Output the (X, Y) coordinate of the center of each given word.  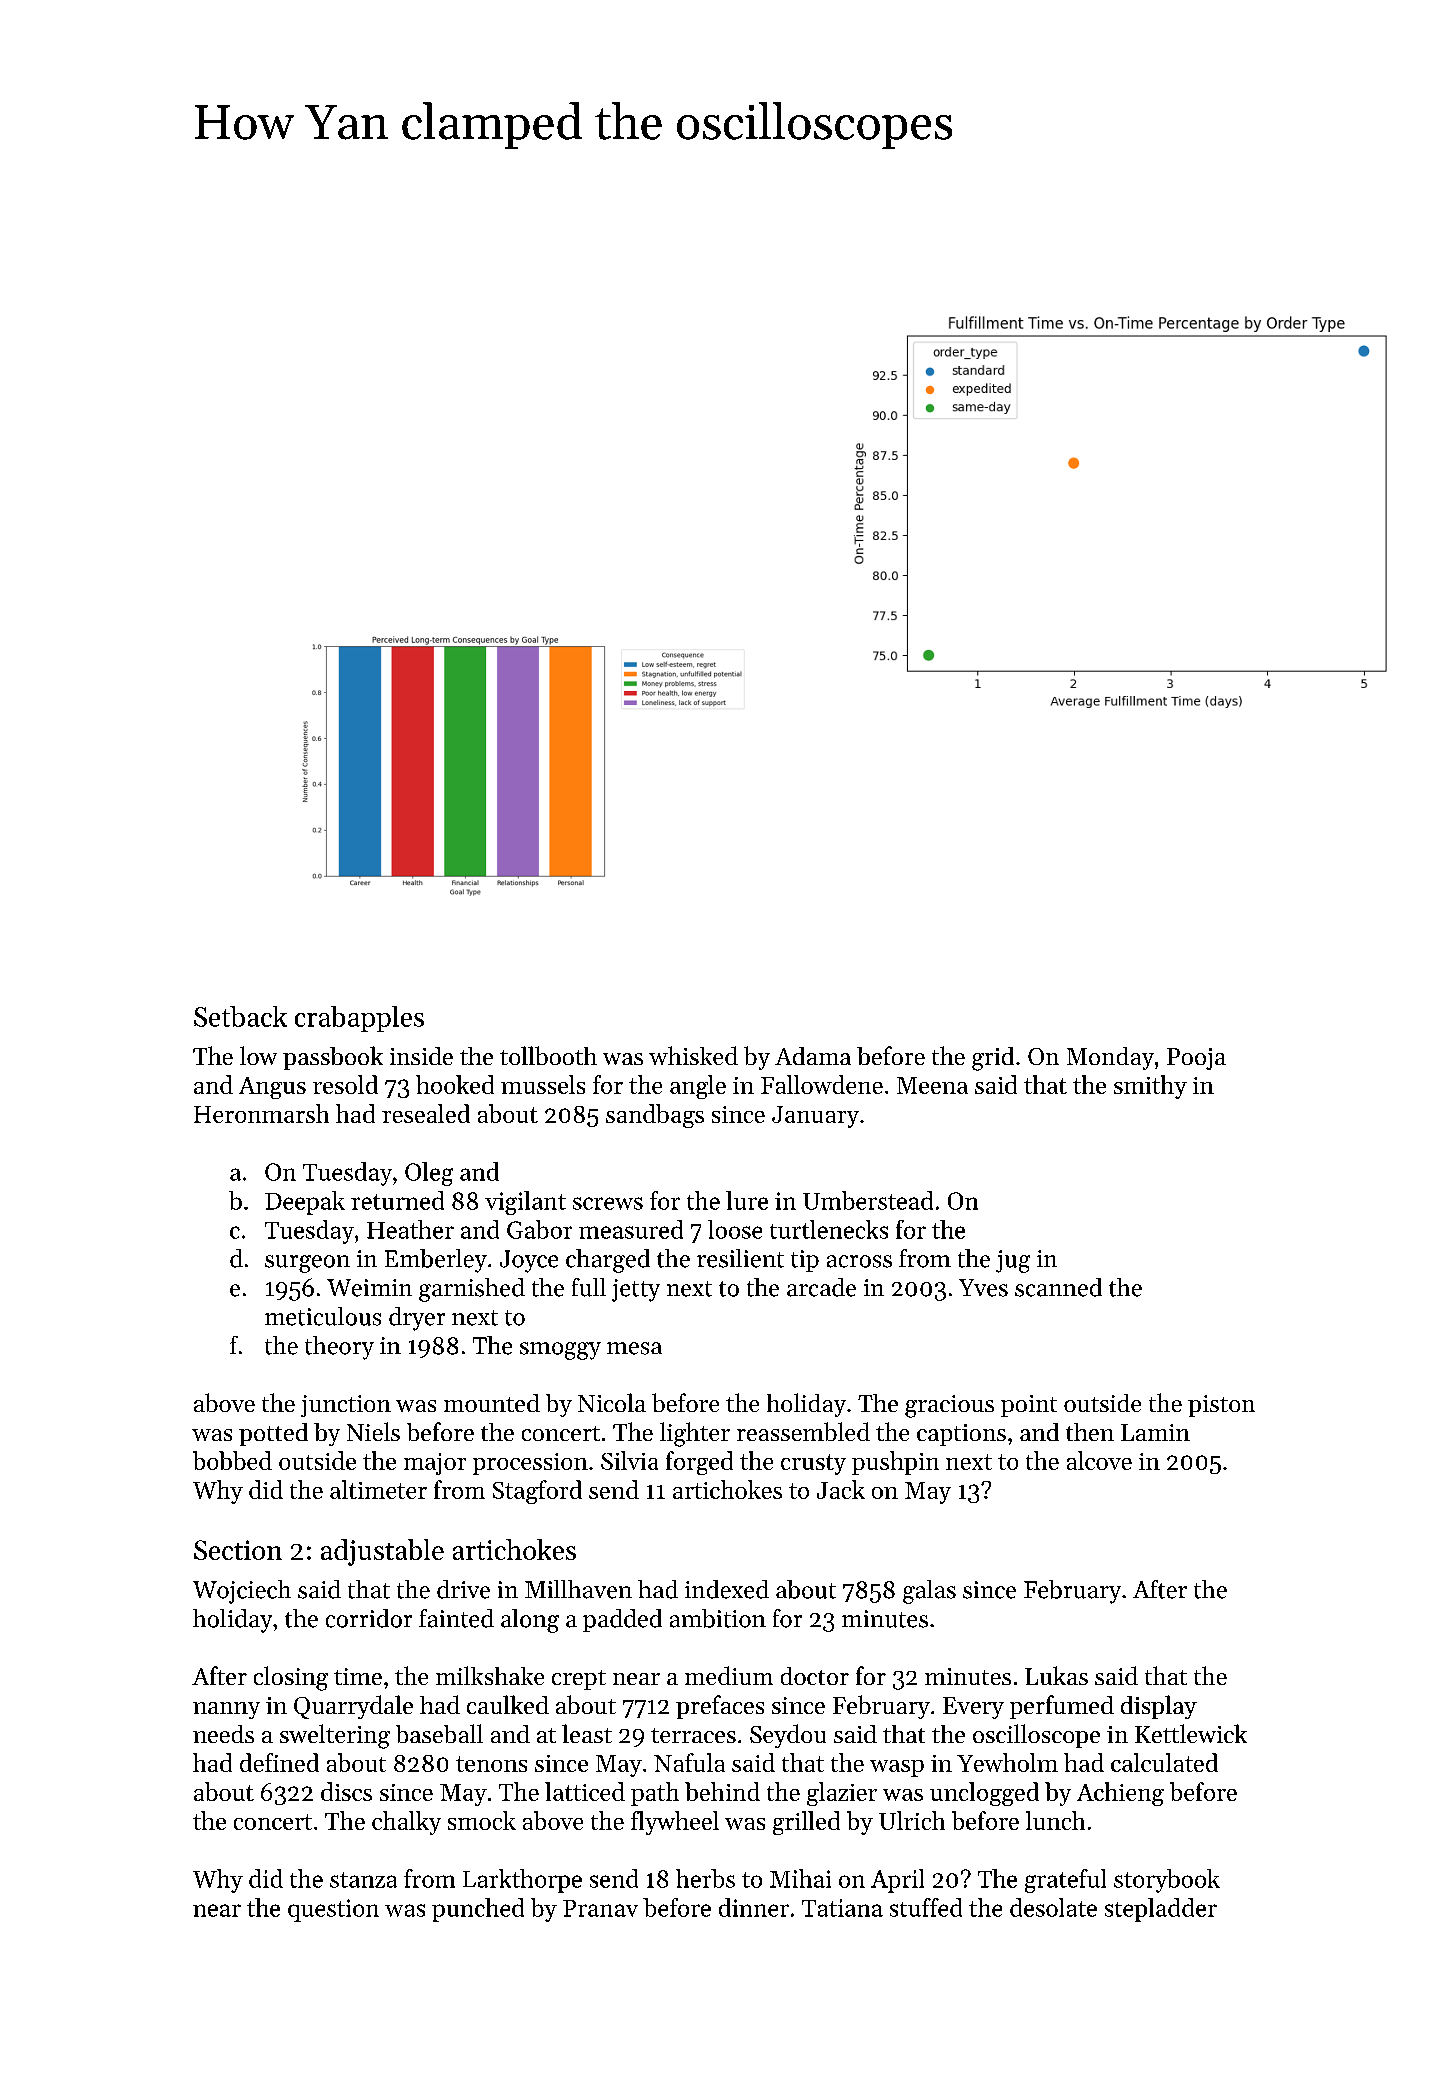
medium (729, 1675)
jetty (636, 1290)
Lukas (1056, 1675)
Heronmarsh (261, 1113)
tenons (491, 1764)
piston (1221, 1406)
